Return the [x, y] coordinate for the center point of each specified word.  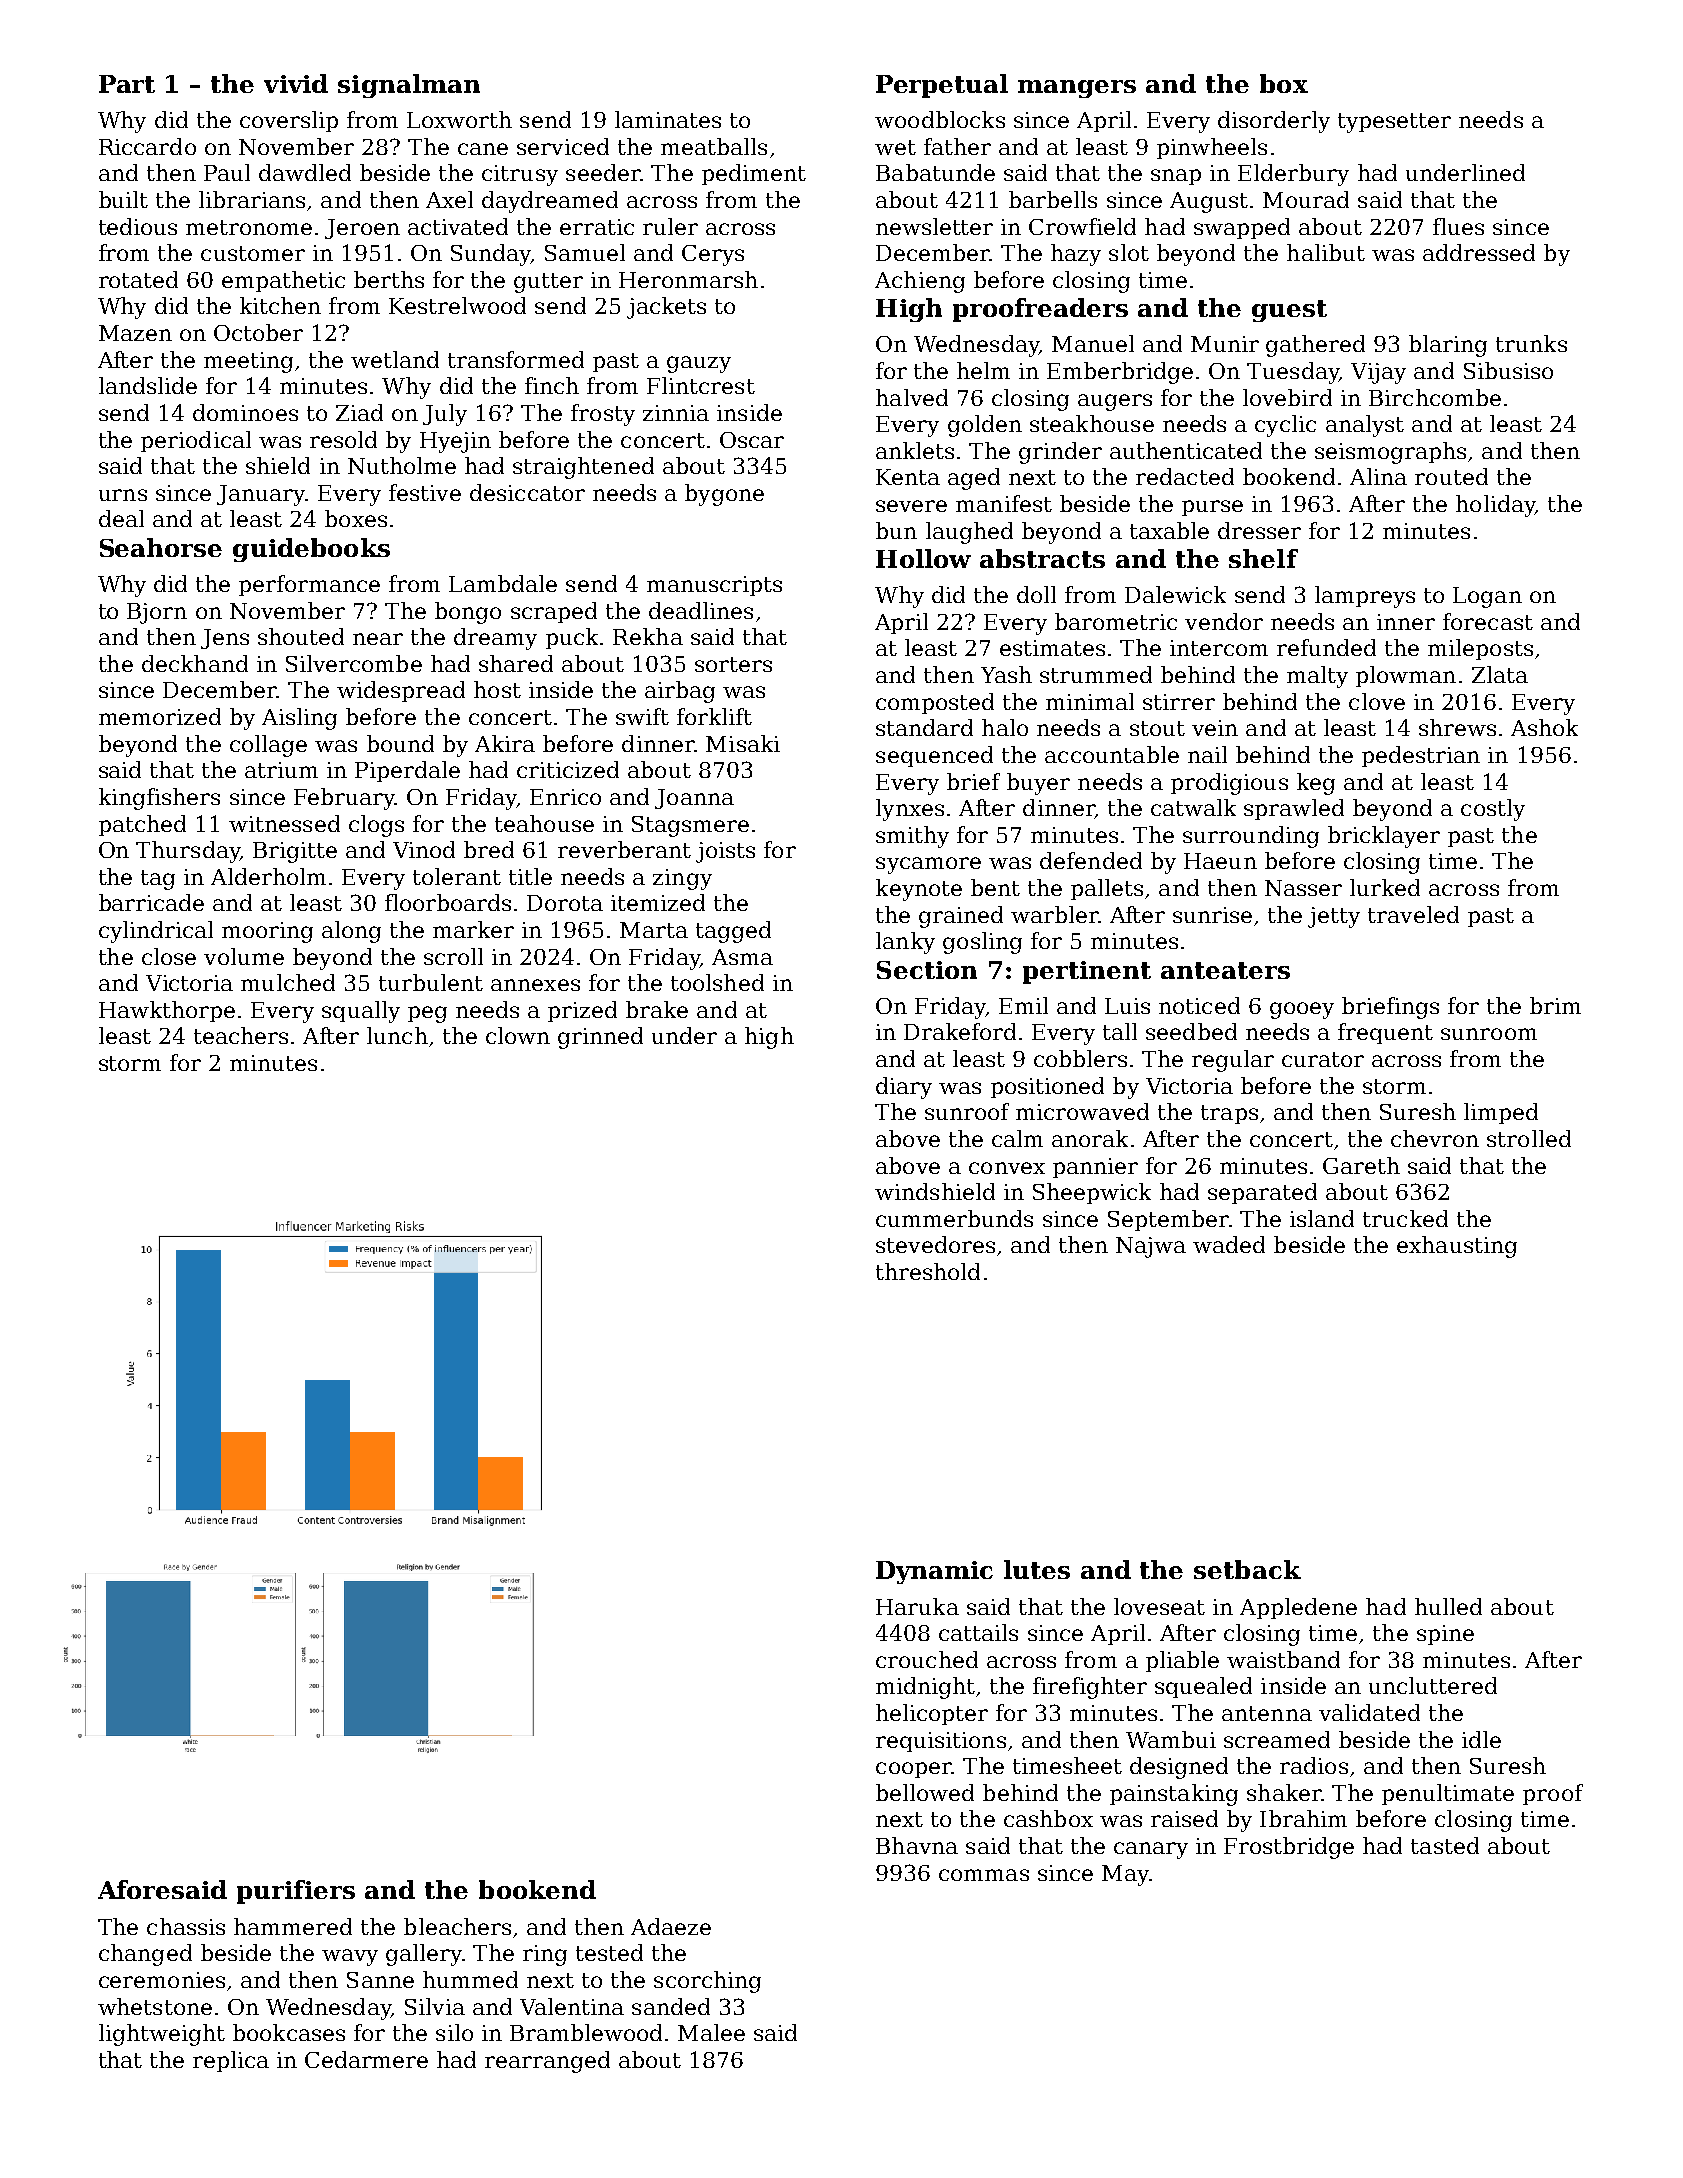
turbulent [431, 982]
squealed [1203, 1687]
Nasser [1303, 888]
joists [725, 852]
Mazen [135, 333]
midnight [925, 1688]
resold [343, 439]
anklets [915, 450]
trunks [1531, 343]
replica [231, 2061]
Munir [1225, 344]
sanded [671, 2006]
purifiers [296, 1892]
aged [974, 479]
